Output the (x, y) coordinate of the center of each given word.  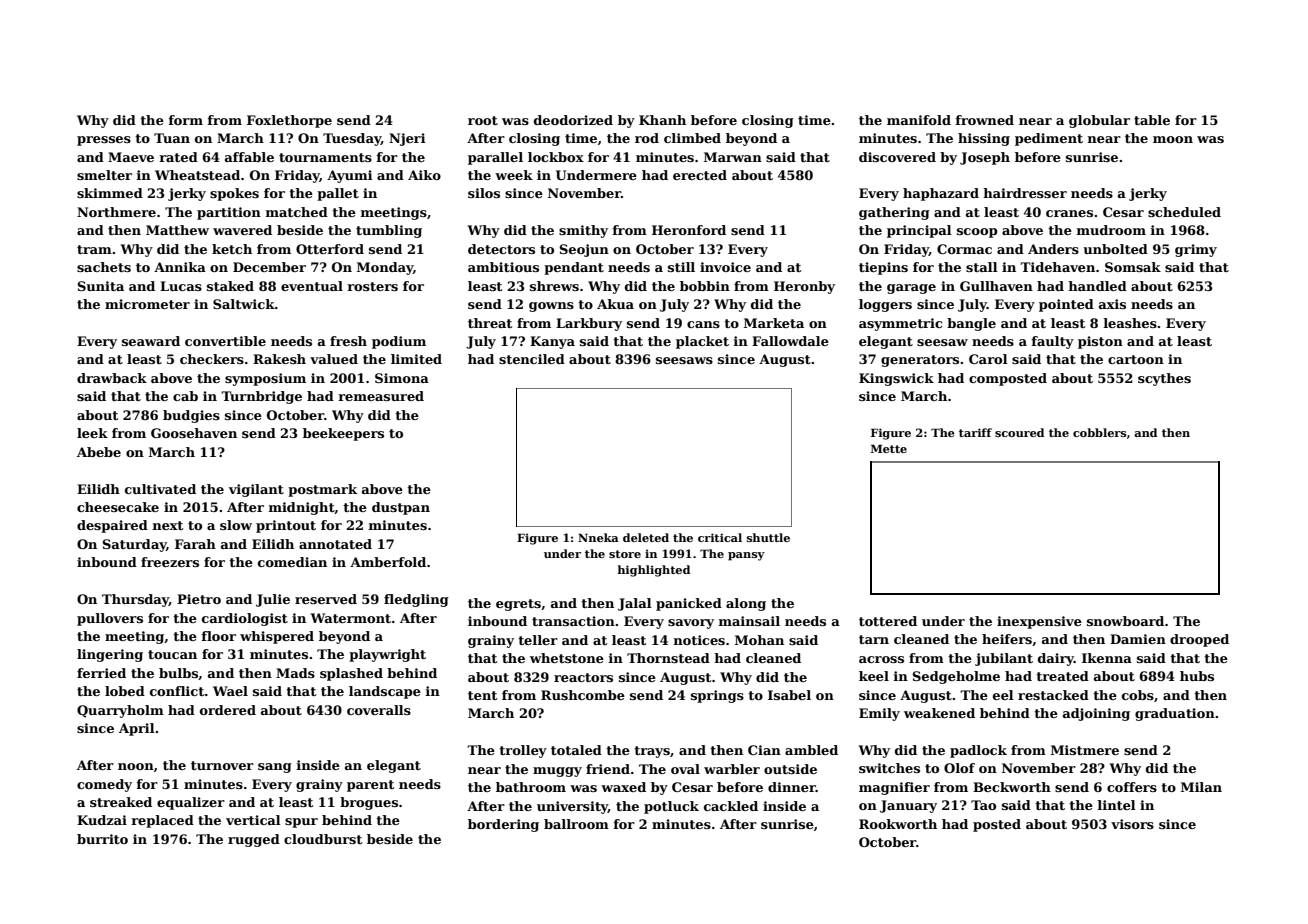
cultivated (160, 489)
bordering (503, 825)
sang (275, 768)
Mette (889, 448)
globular (1099, 121)
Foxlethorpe (289, 121)
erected (700, 175)
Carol (988, 359)
